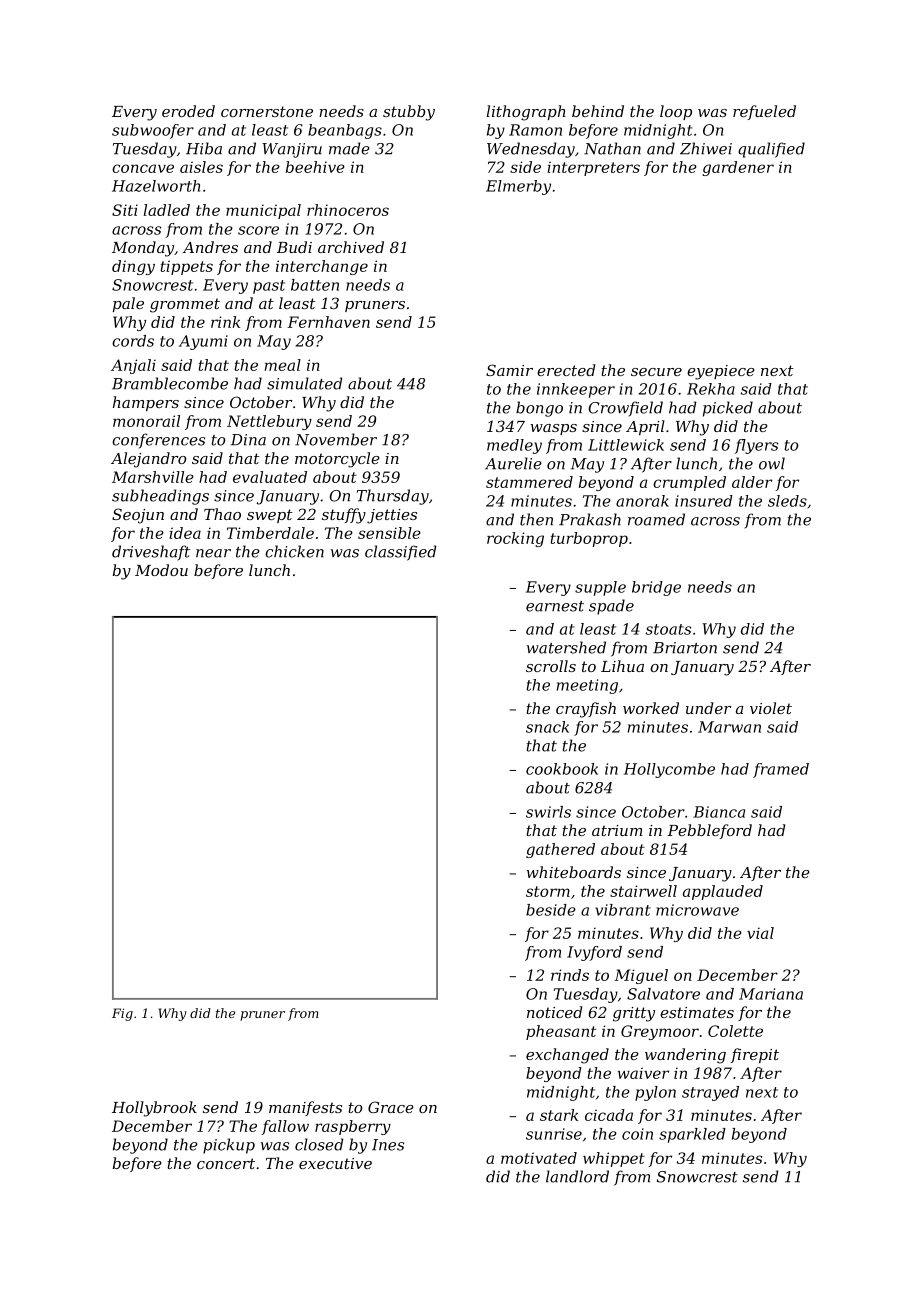 This page has width=924, height=1314. What do you see at coordinates (676, 112) in the page?
I see `loop` at bounding box center [676, 112].
